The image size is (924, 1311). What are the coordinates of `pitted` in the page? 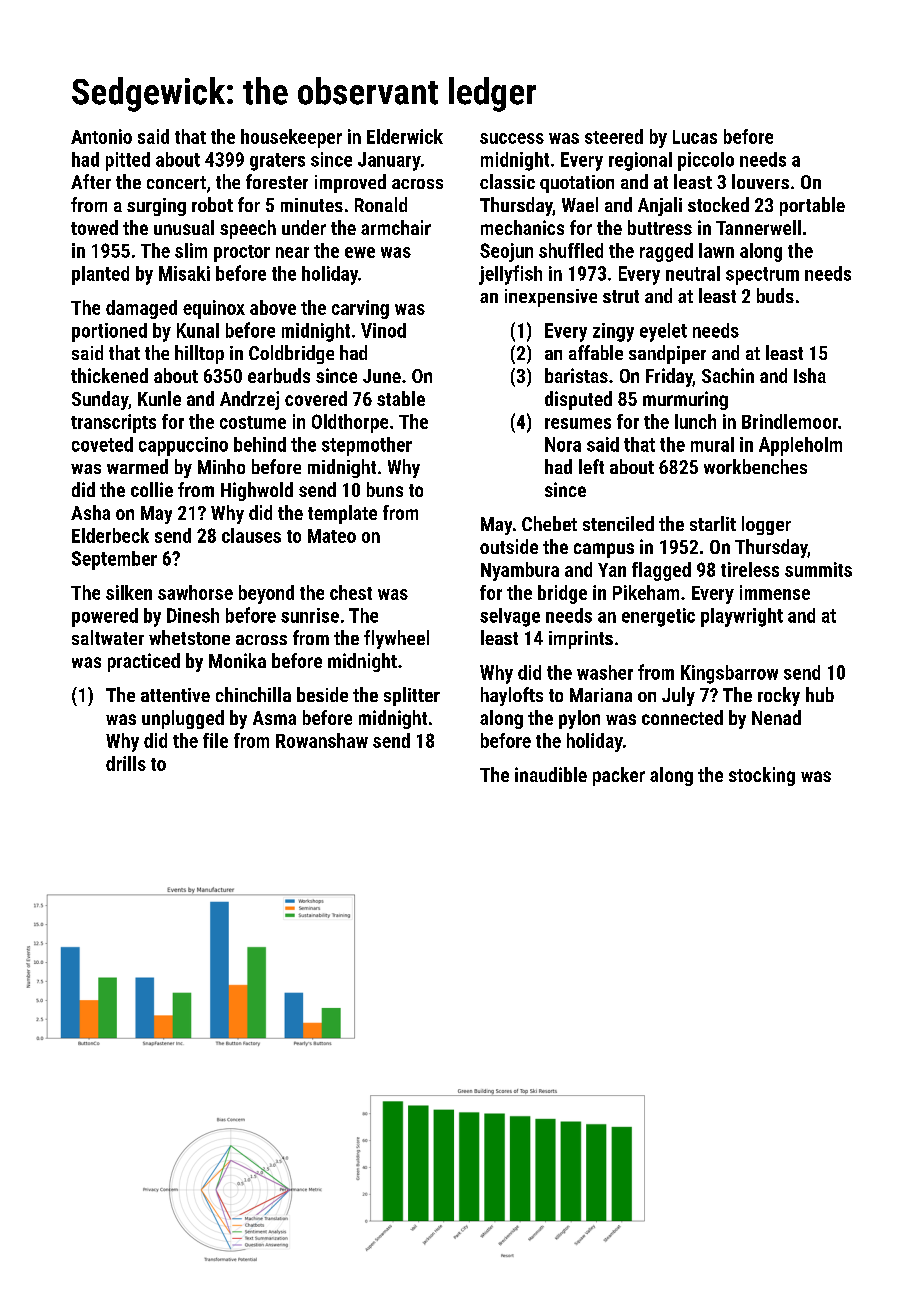 It's located at (128, 161).
